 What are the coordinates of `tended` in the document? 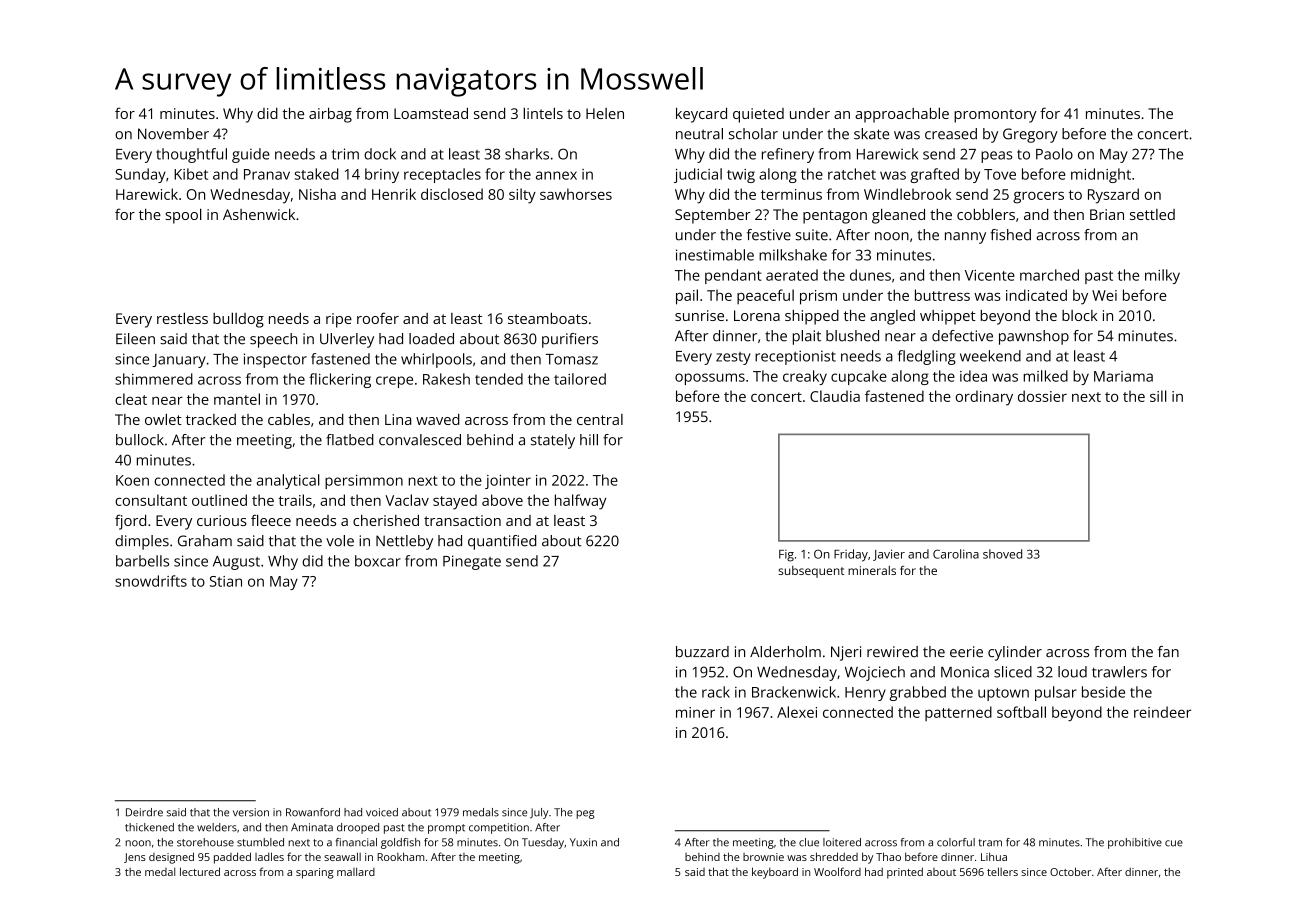 It's located at (499, 379).
